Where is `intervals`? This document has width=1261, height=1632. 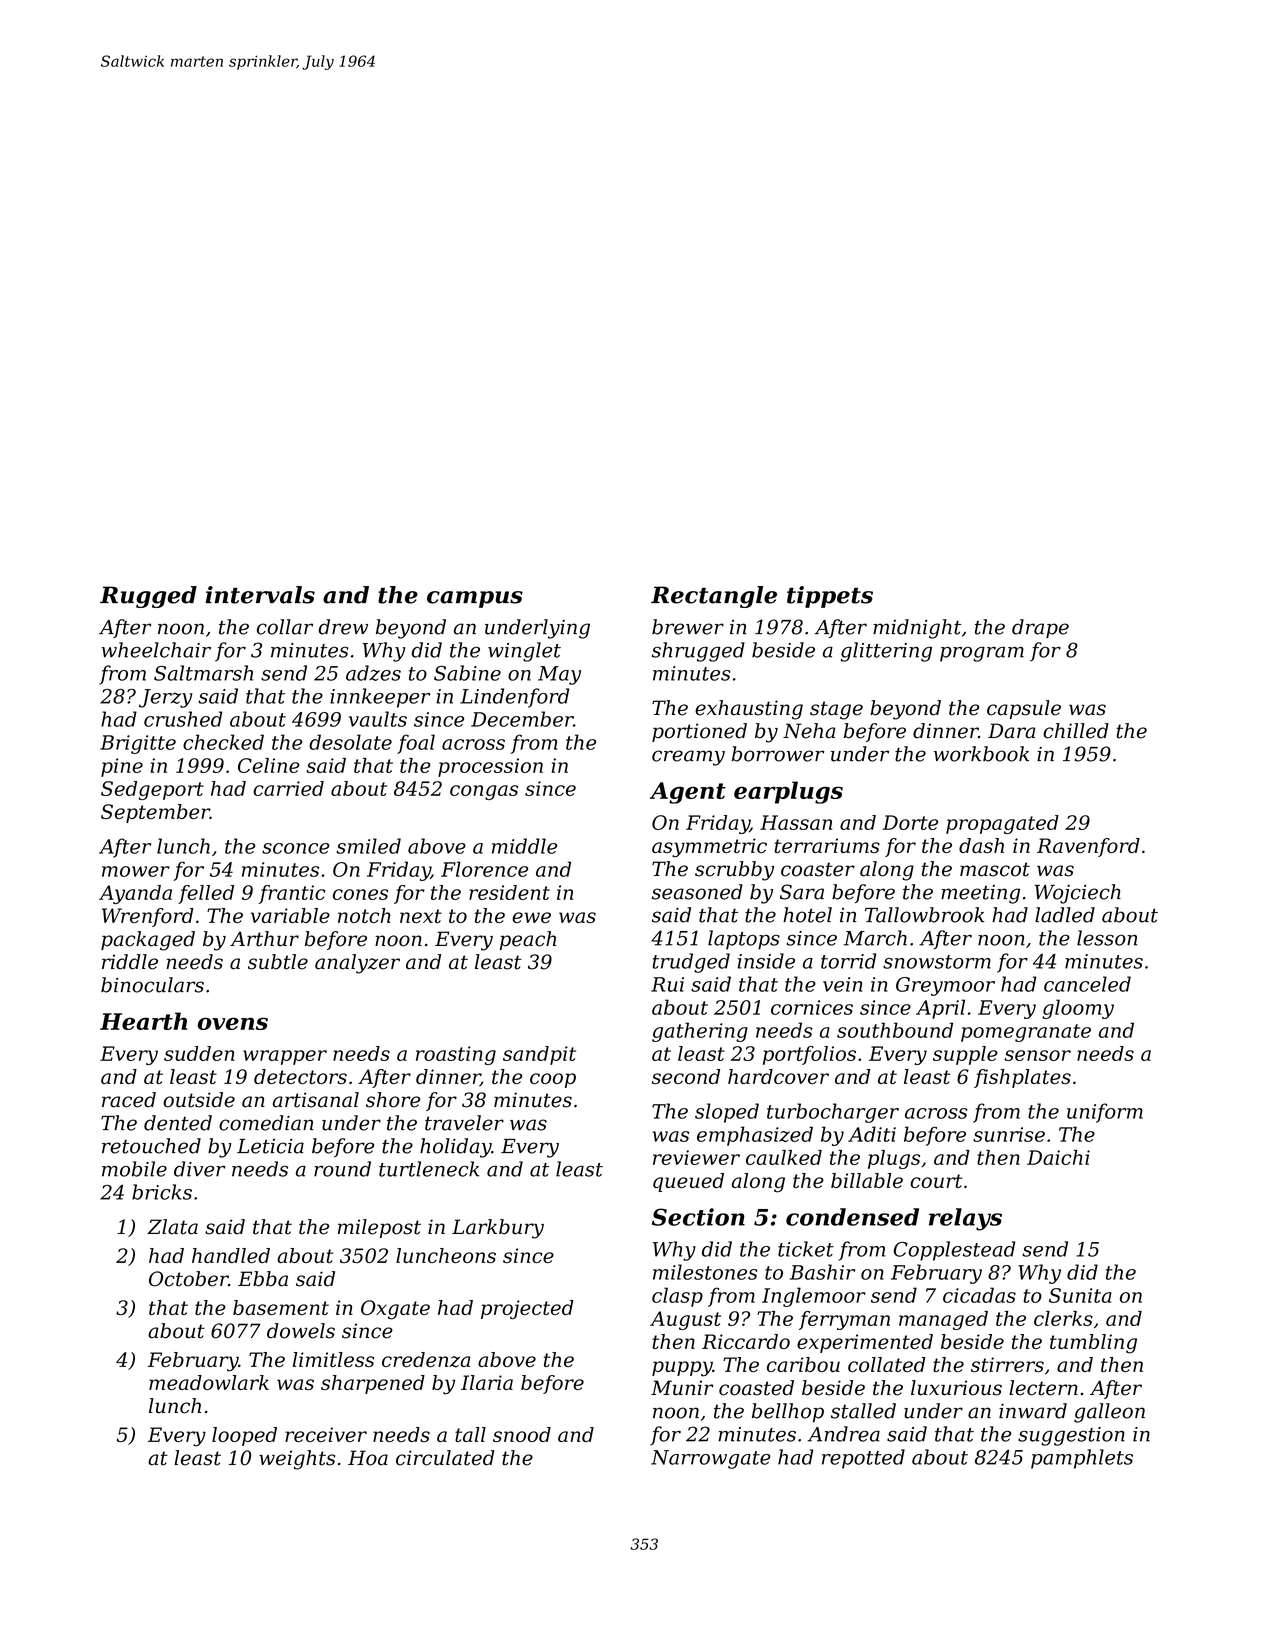 intervals is located at coordinates (260, 595).
